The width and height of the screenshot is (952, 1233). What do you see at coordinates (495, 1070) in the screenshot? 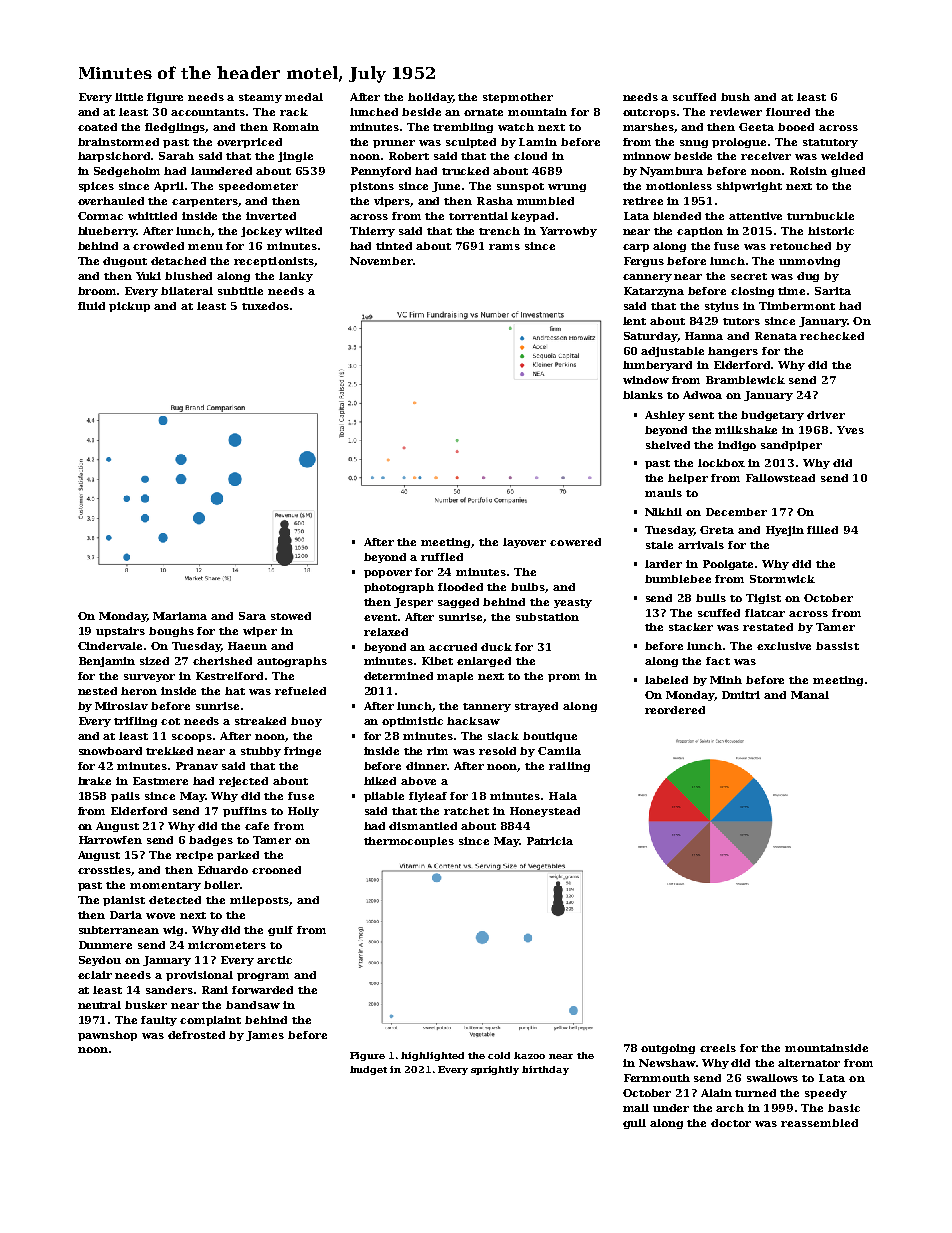
I see `sprightly` at bounding box center [495, 1070].
